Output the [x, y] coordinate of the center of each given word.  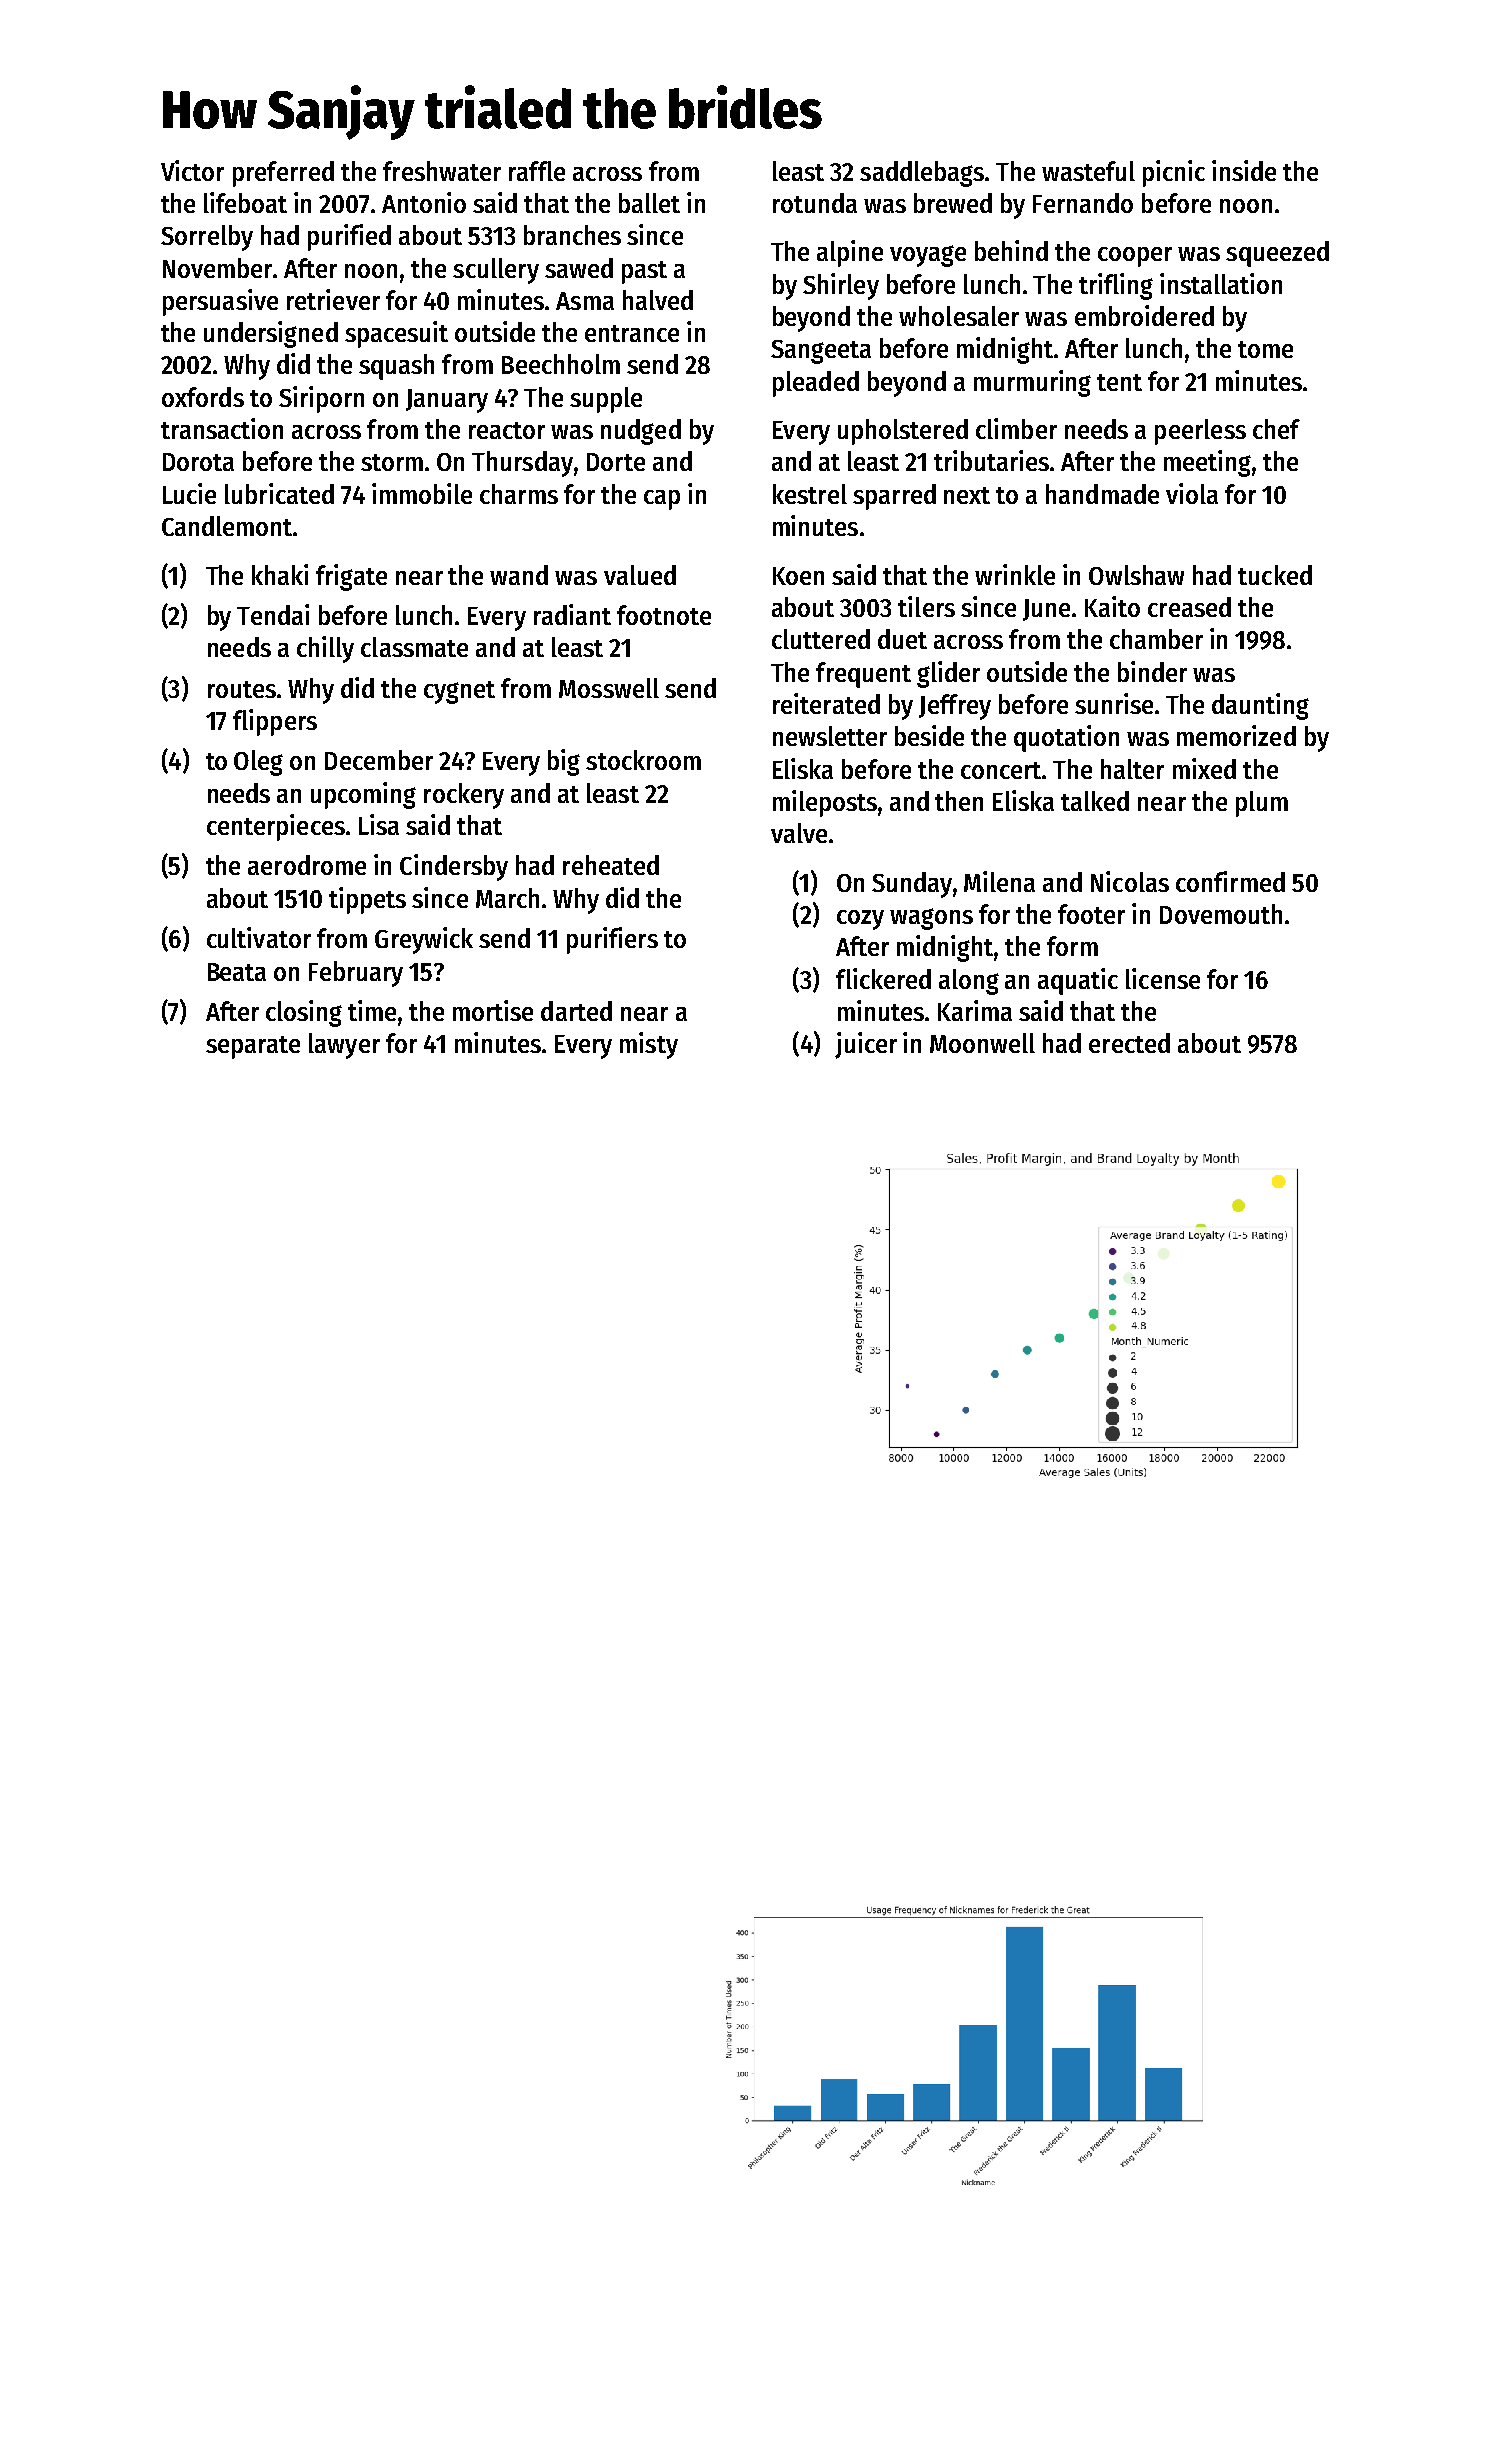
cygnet [459, 692]
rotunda [815, 203]
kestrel [810, 494]
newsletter [830, 736]
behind [1011, 250]
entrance [632, 333]
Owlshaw [1136, 575]
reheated [611, 865]
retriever [333, 299]
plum [1262, 804]
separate [253, 1047]
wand [519, 575]
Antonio [424, 202]
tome [1265, 349]
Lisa [379, 824]
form [1072, 946]
